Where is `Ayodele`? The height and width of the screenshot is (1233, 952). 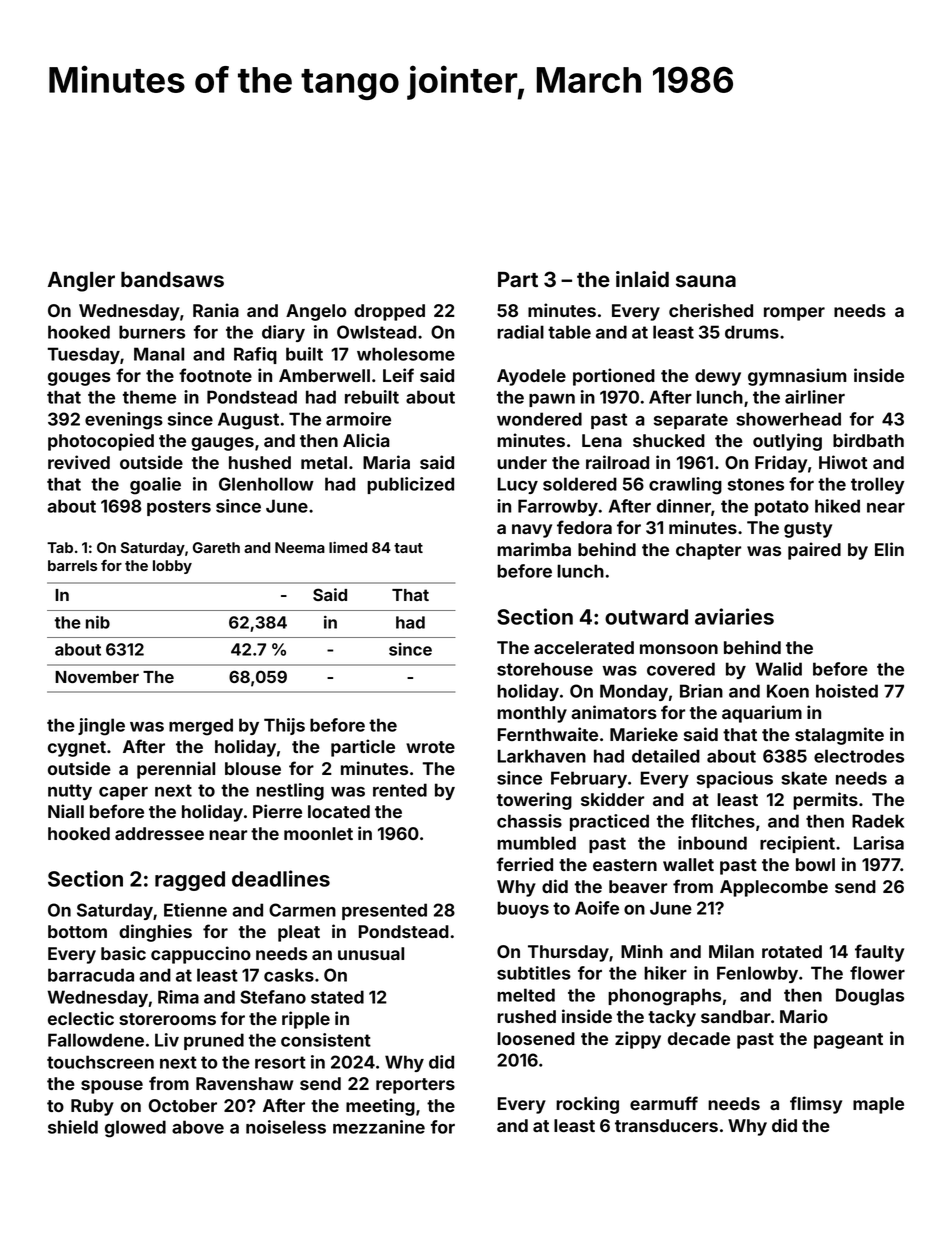
Ayodele is located at coordinates (531, 377).
